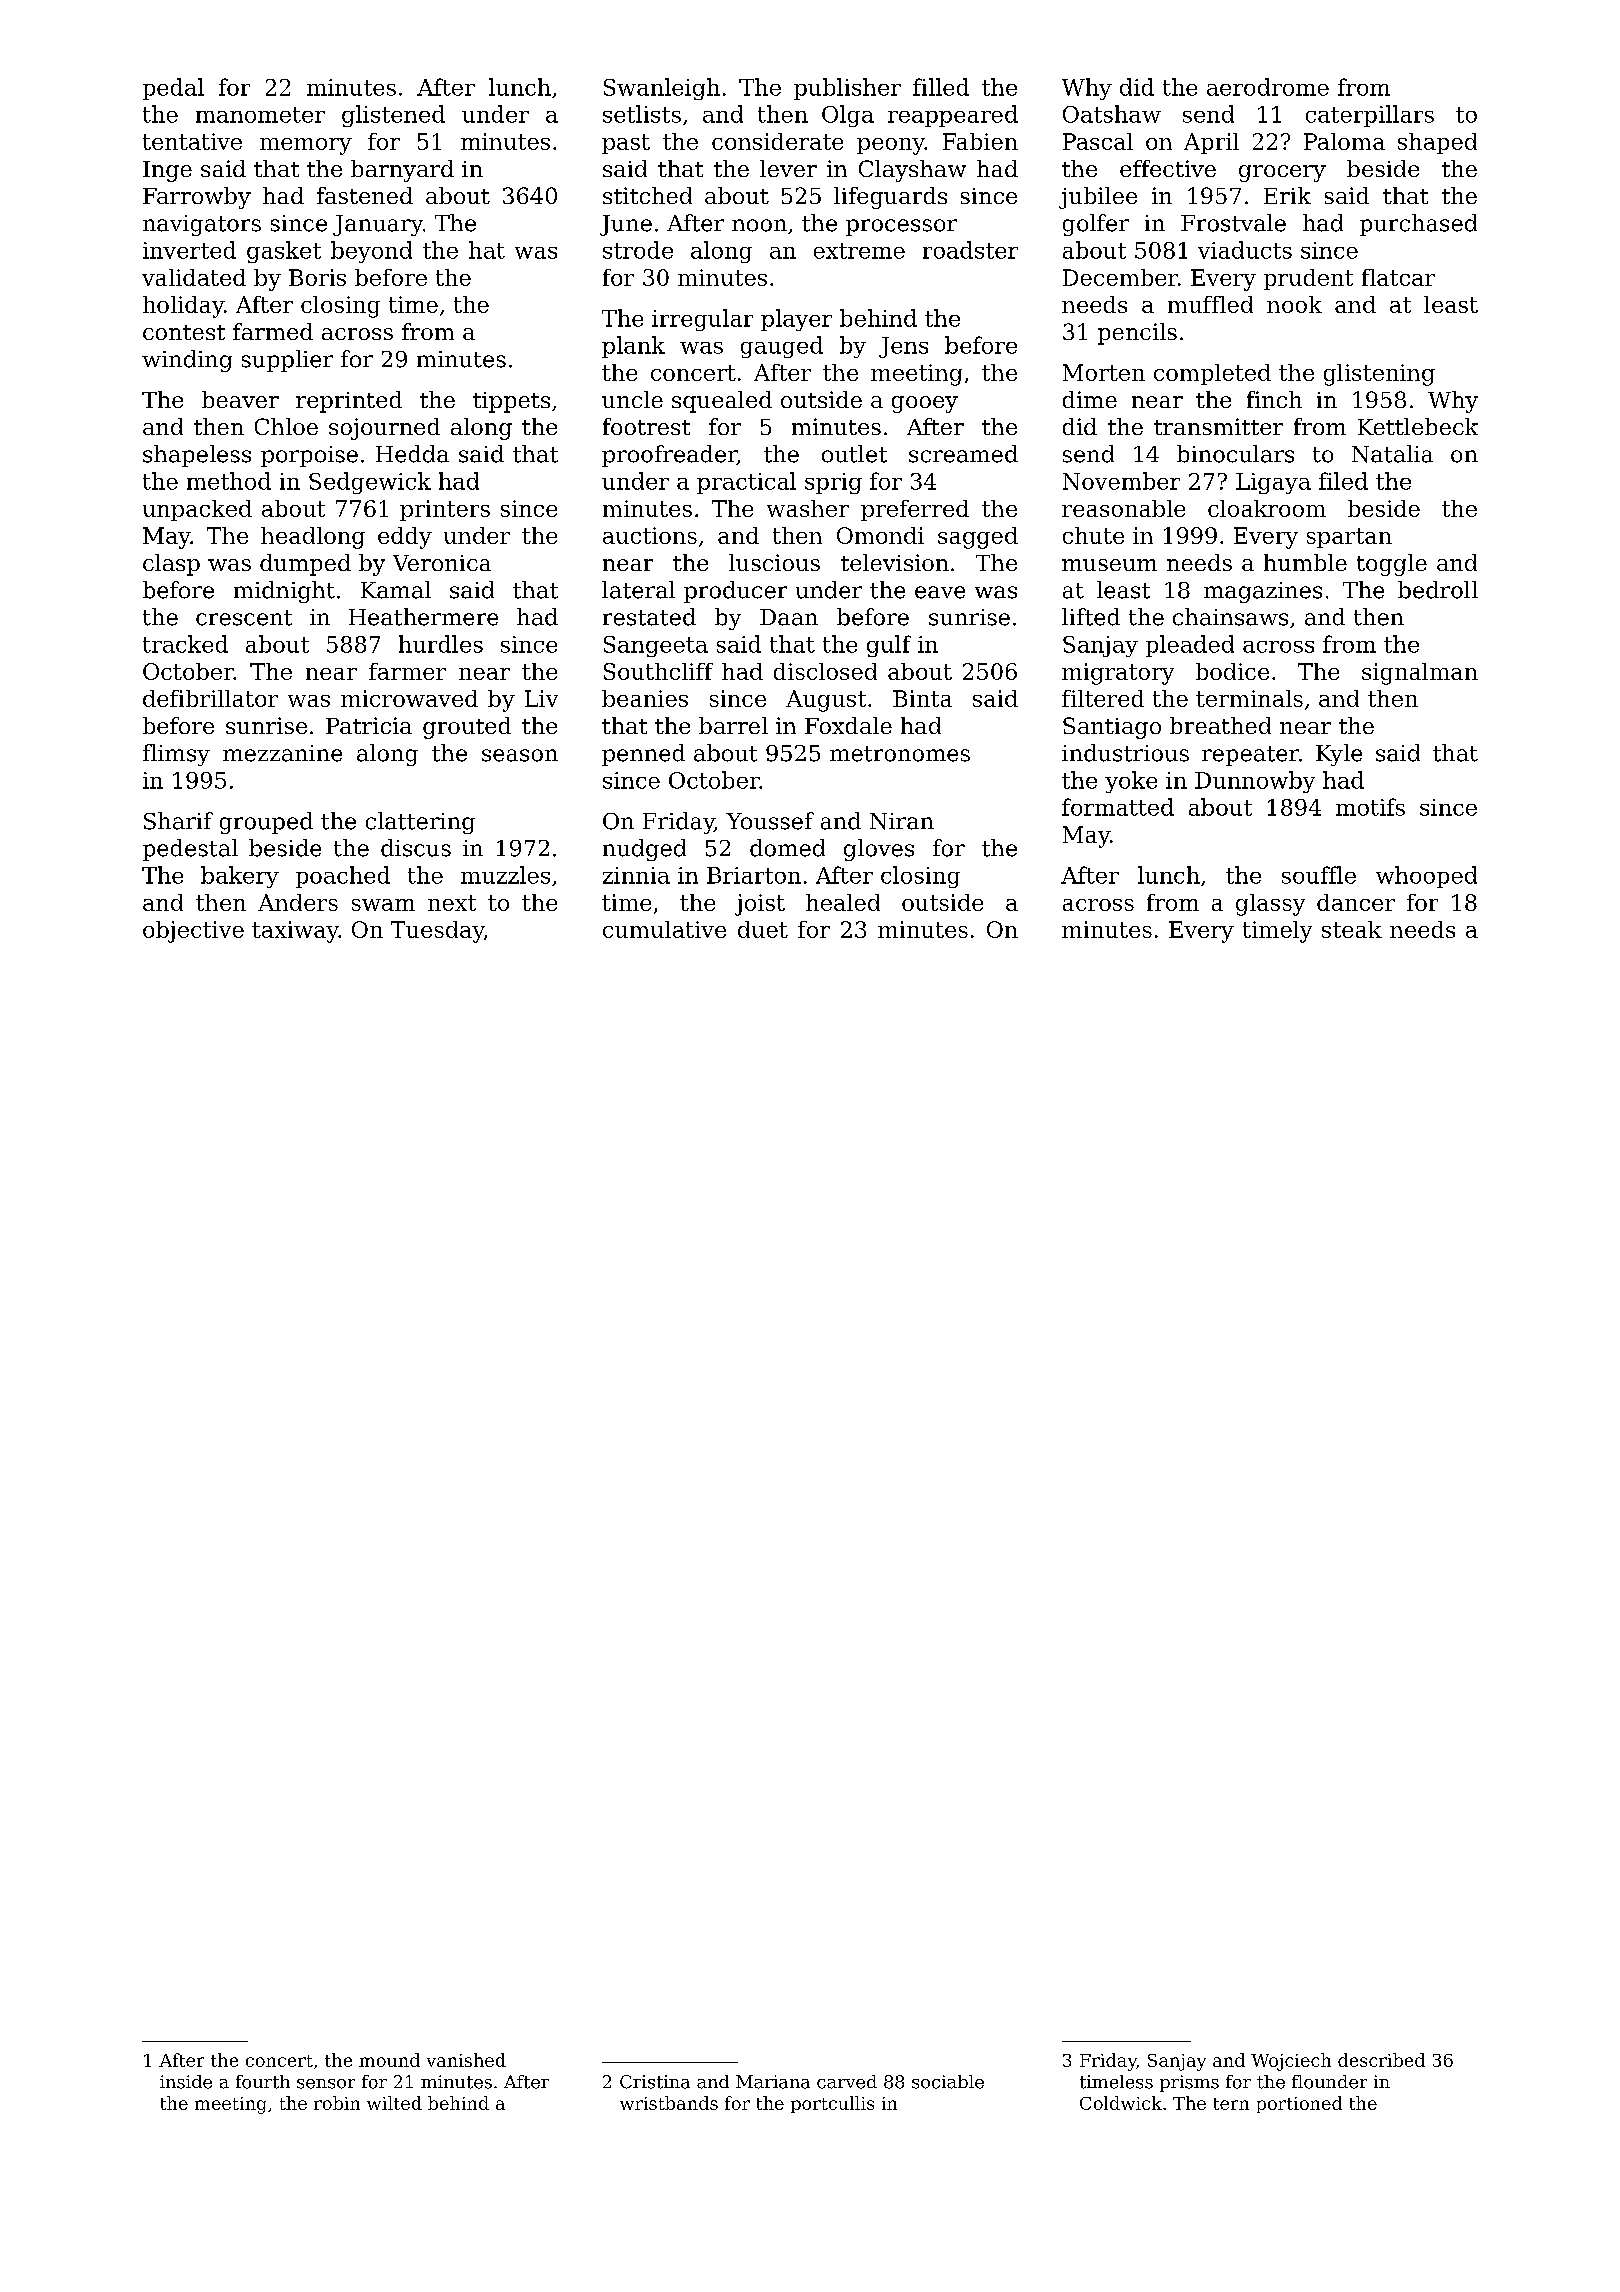 This screenshot has width=1620, height=2292. I want to click on Kamal, so click(396, 590).
